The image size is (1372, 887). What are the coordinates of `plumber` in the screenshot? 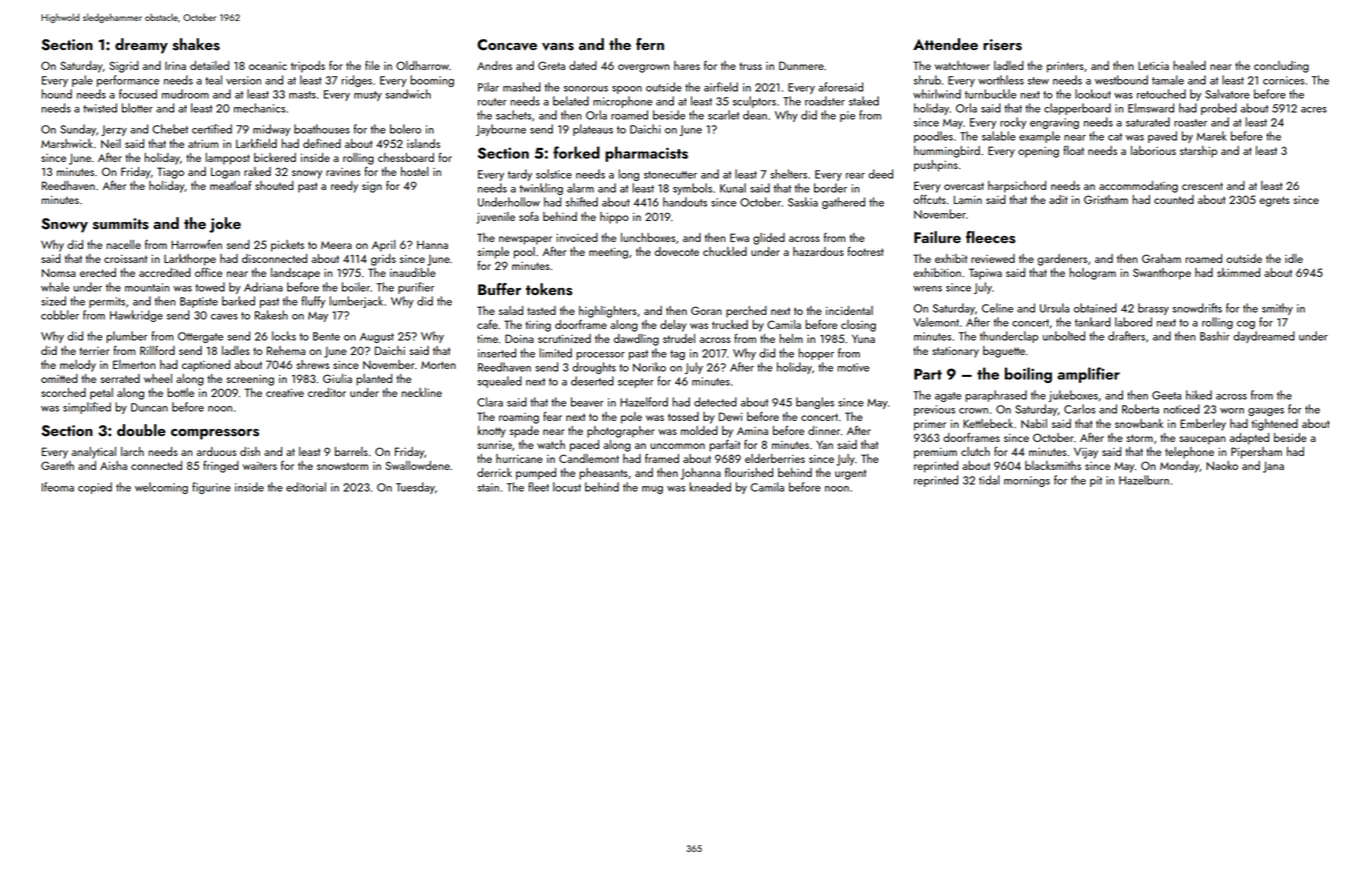 It's located at (127, 337).
